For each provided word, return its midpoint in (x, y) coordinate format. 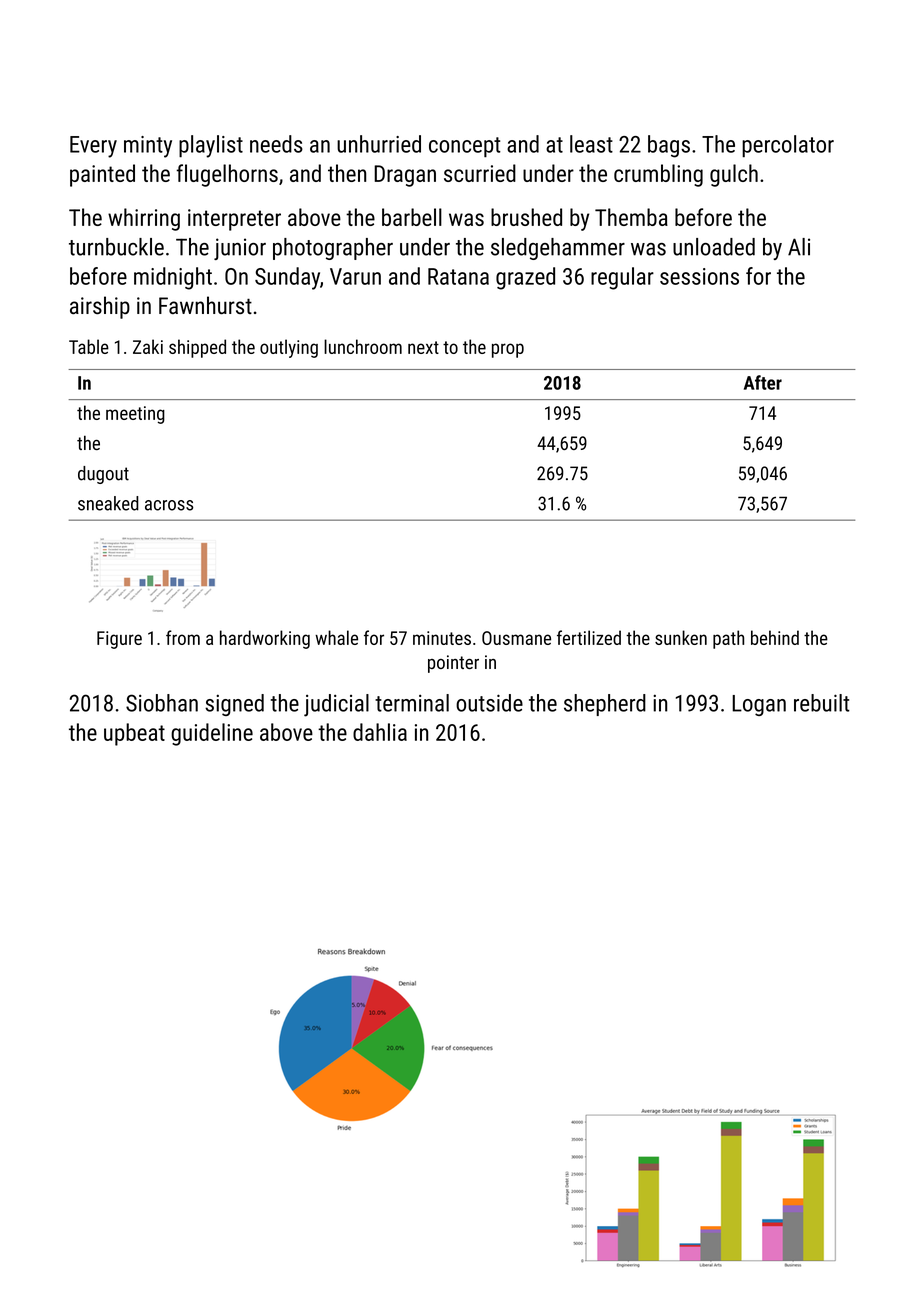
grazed (525, 278)
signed (234, 705)
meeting (135, 415)
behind (775, 637)
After (763, 382)
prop (508, 350)
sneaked (108, 503)
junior (240, 249)
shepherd (605, 705)
